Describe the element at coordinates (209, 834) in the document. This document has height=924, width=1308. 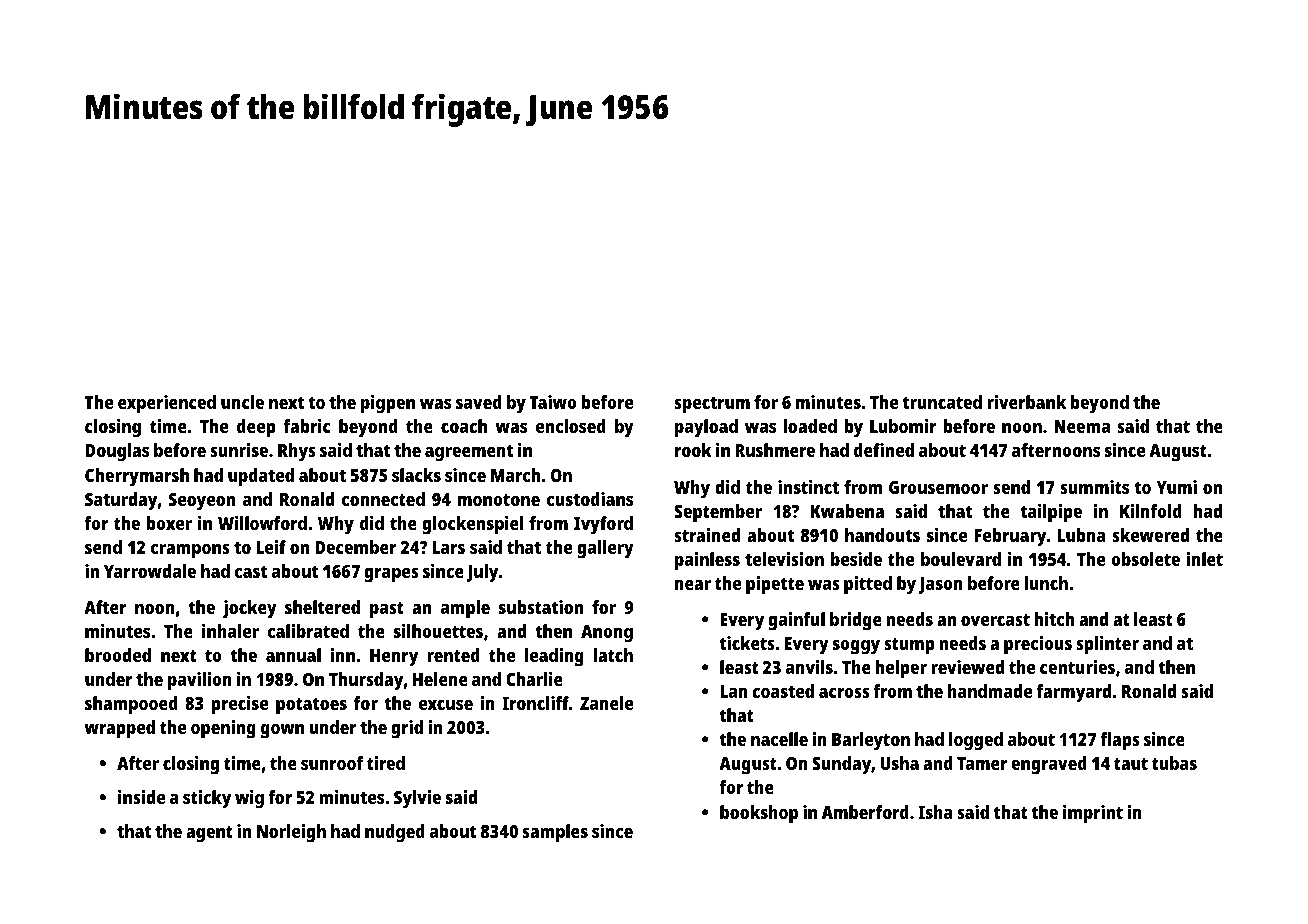
I see `agent` at that location.
